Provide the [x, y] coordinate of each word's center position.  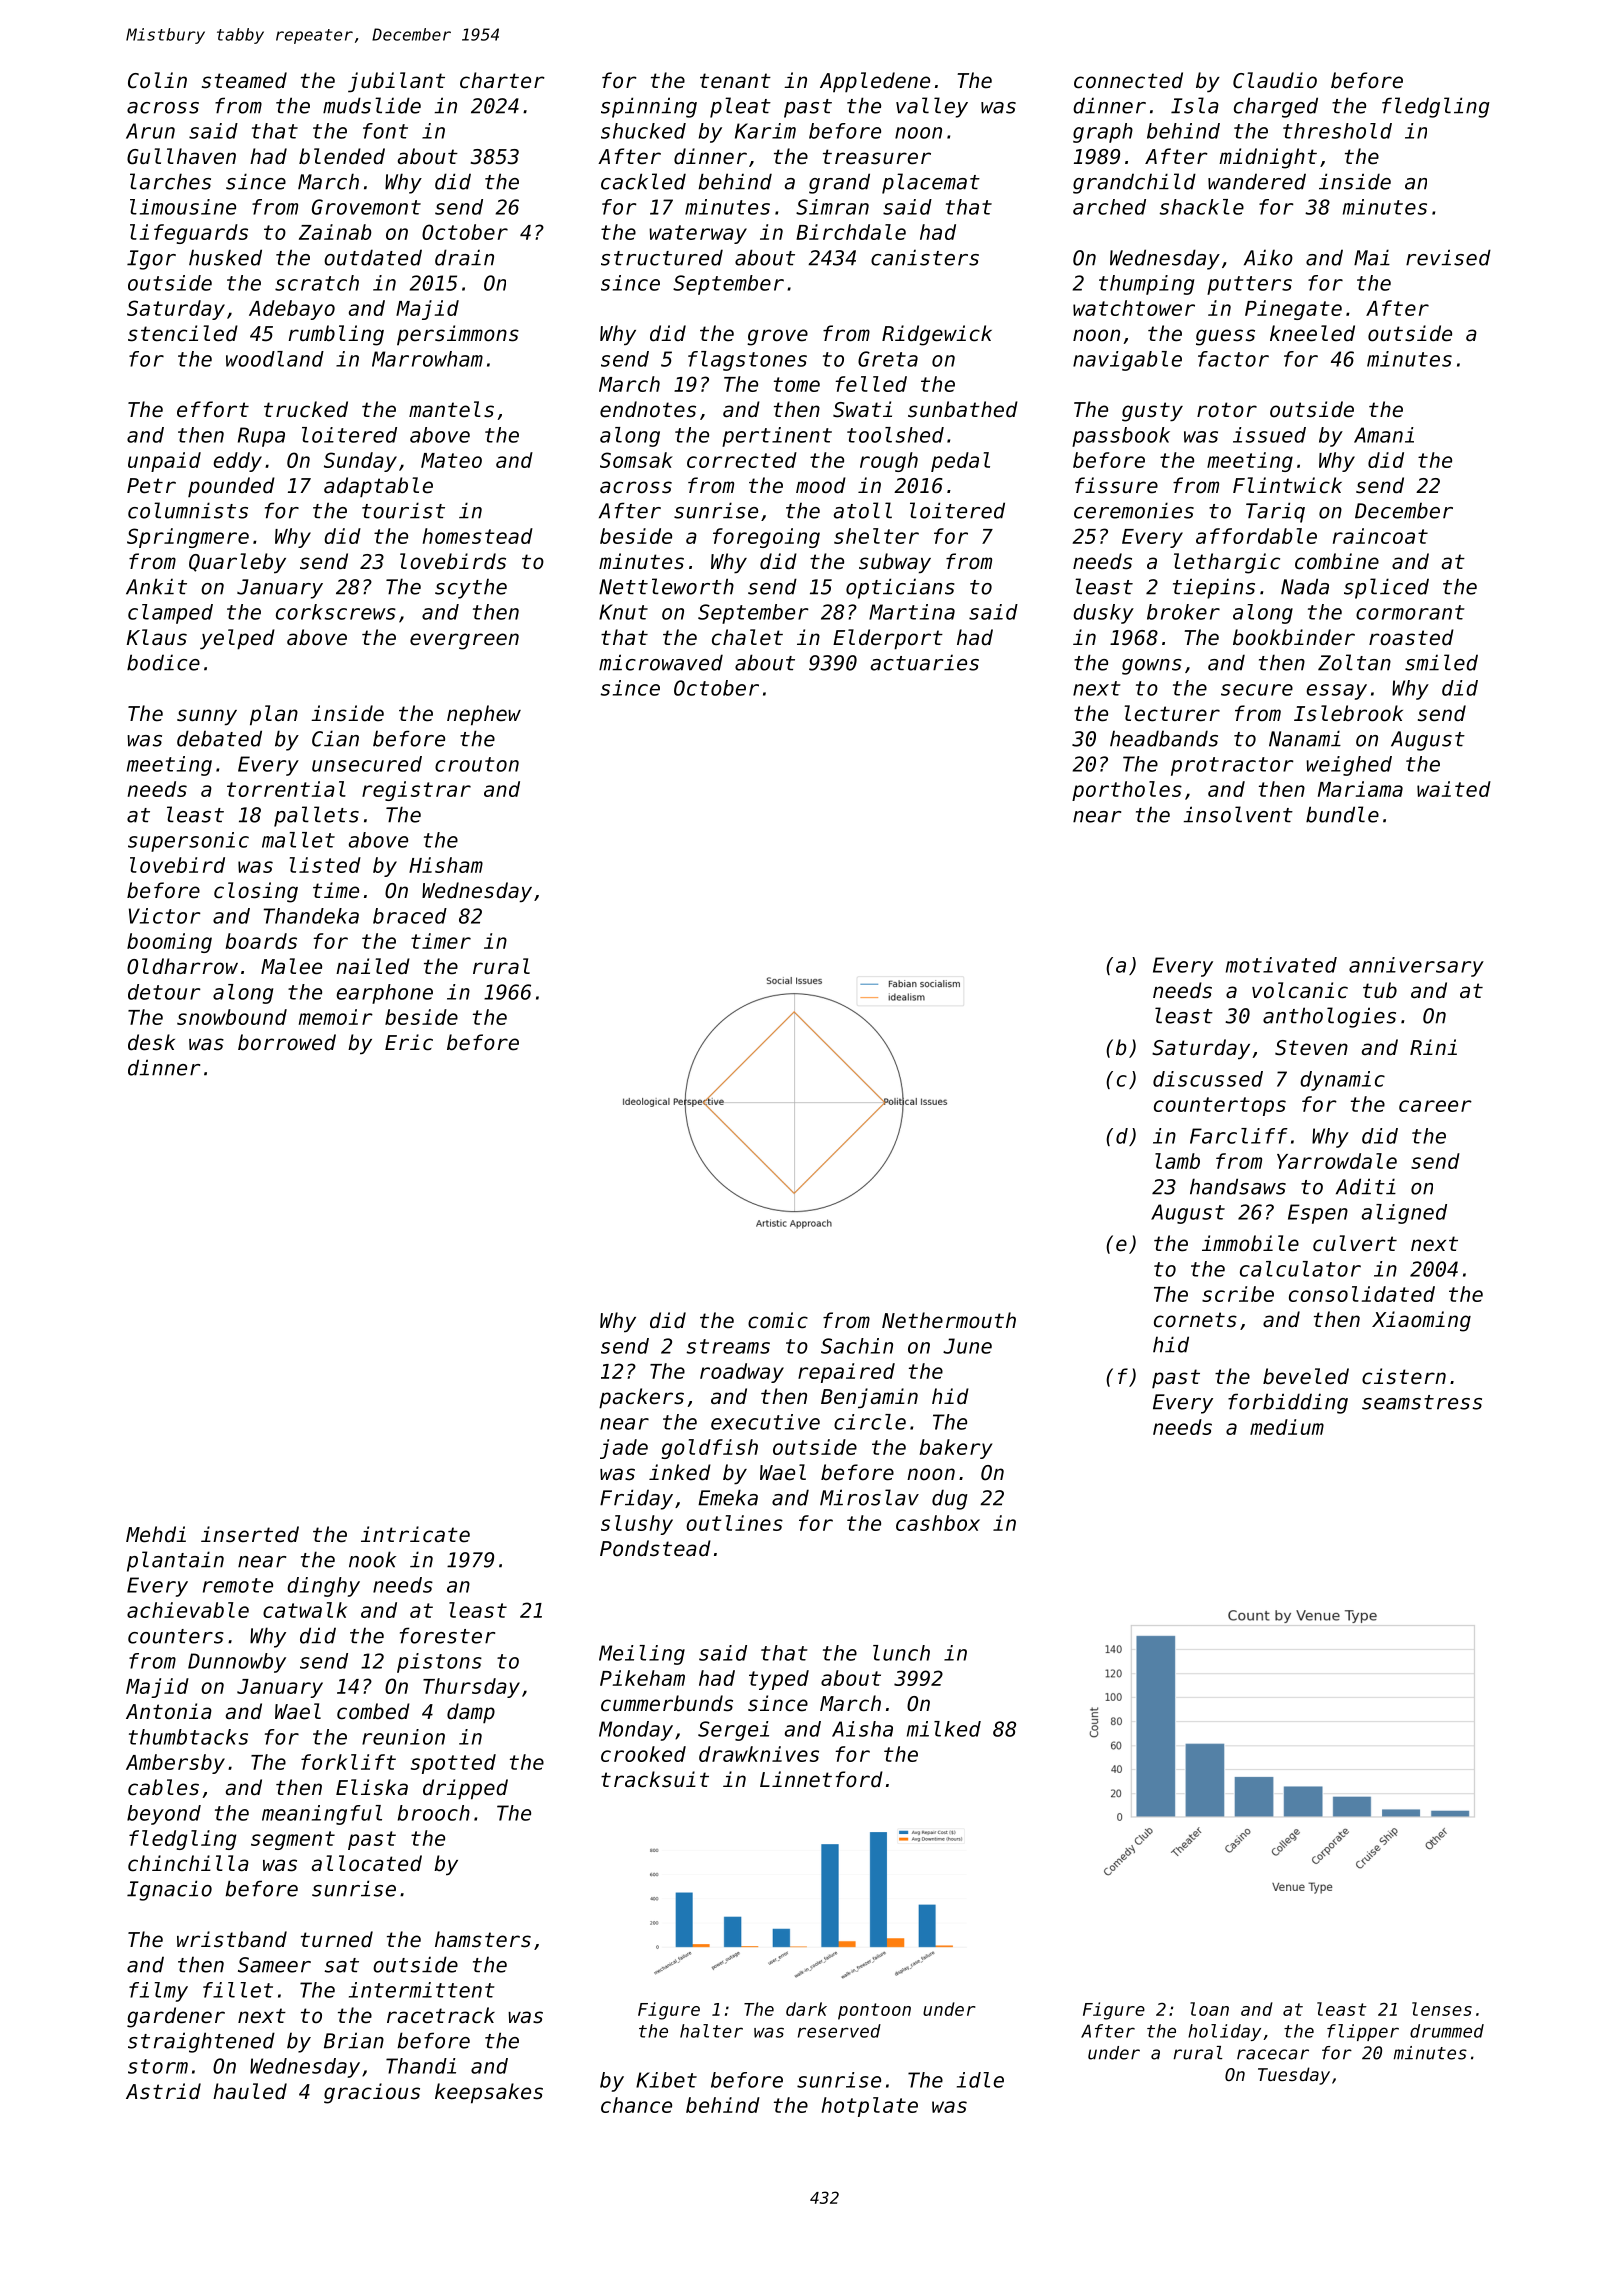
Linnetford [821, 1779]
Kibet [666, 2080]
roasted [1411, 637]
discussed [1208, 1079]
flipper [1363, 2032]
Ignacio [169, 1890]
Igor [151, 260]
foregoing [766, 538]
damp [471, 1713]
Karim [765, 131]
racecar [1273, 2054]
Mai [1372, 257]
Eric [409, 1042]
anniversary [1416, 967]
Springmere [188, 538]
